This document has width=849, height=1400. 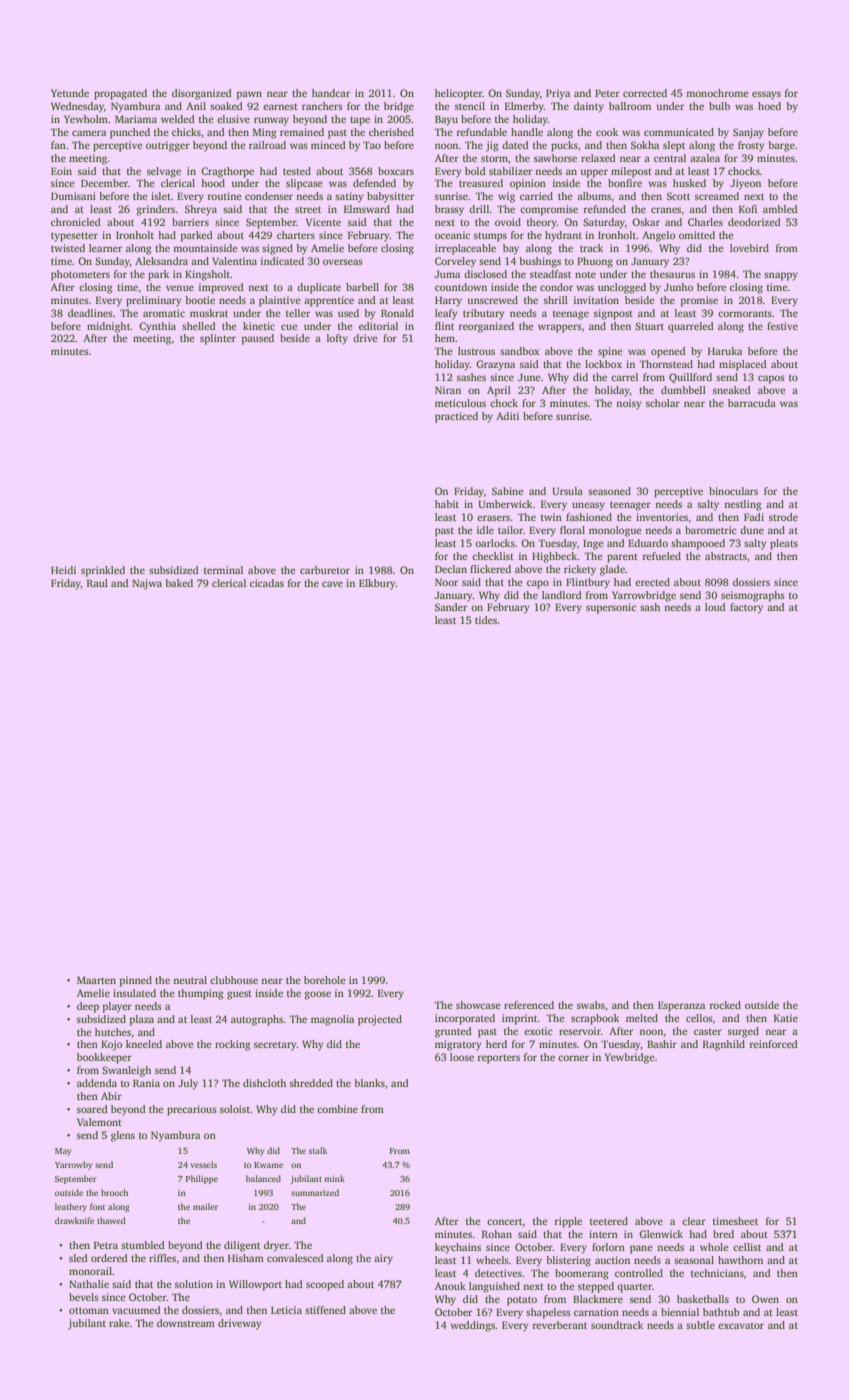 I want to click on pawn, so click(x=249, y=95).
